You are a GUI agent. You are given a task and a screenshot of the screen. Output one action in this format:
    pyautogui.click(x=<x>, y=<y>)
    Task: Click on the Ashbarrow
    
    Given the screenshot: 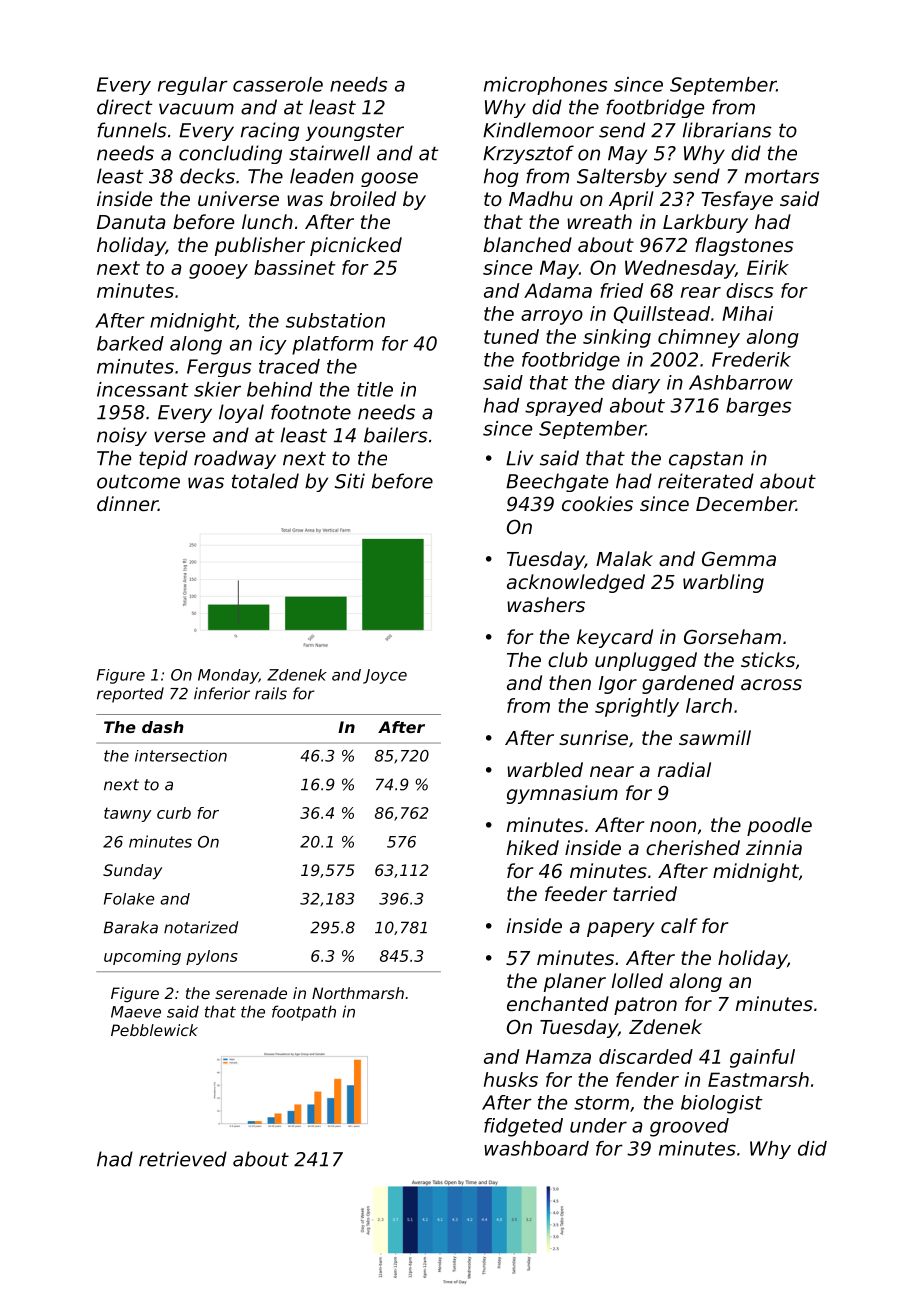 What is the action you would take?
    pyautogui.click(x=741, y=382)
